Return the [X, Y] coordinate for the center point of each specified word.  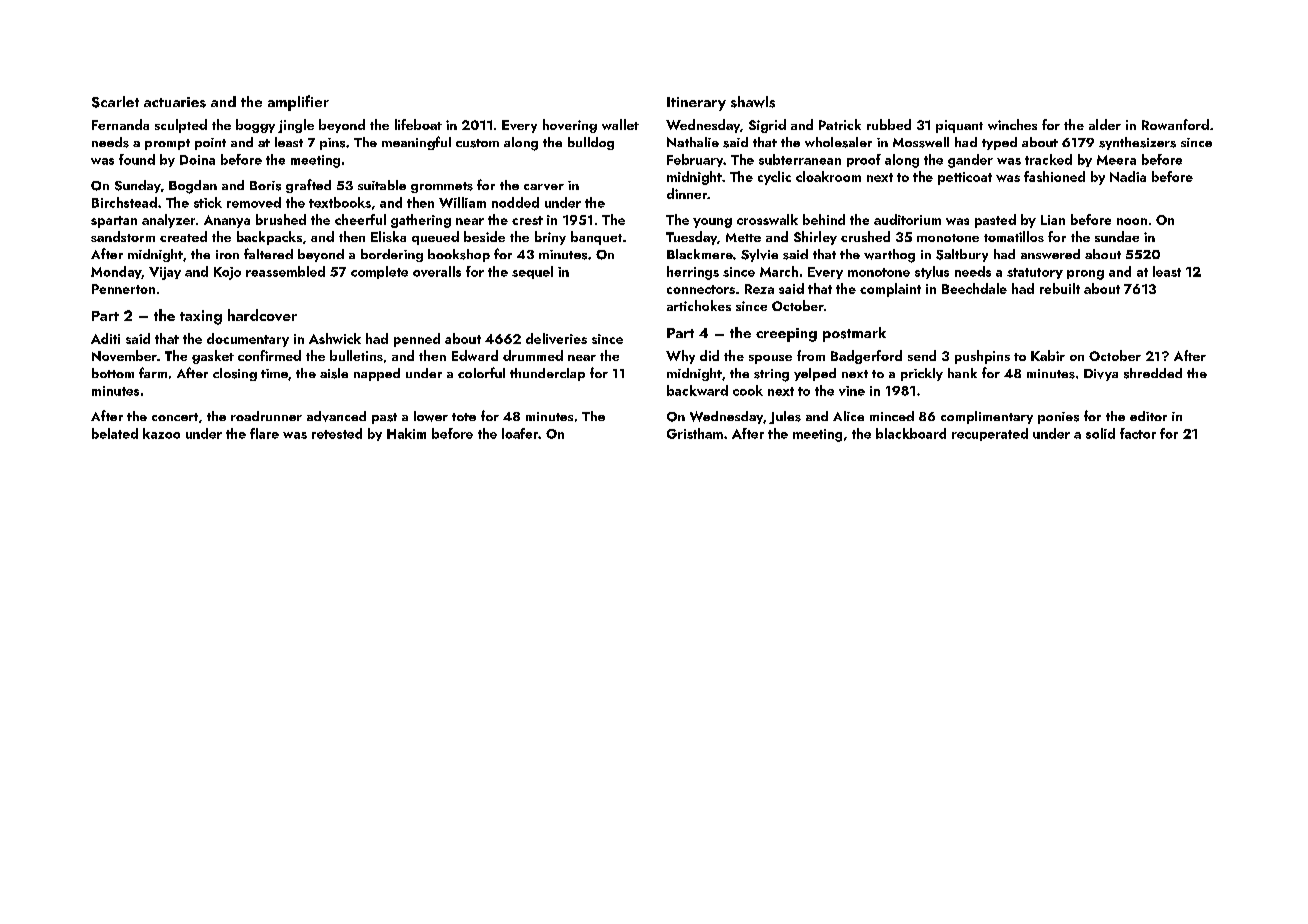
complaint [890, 290]
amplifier [298, 103]
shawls [753, 102]
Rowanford [1175, 124]
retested [337, 433]
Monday [116, 272]
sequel [532, 272]
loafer [520, 433]
